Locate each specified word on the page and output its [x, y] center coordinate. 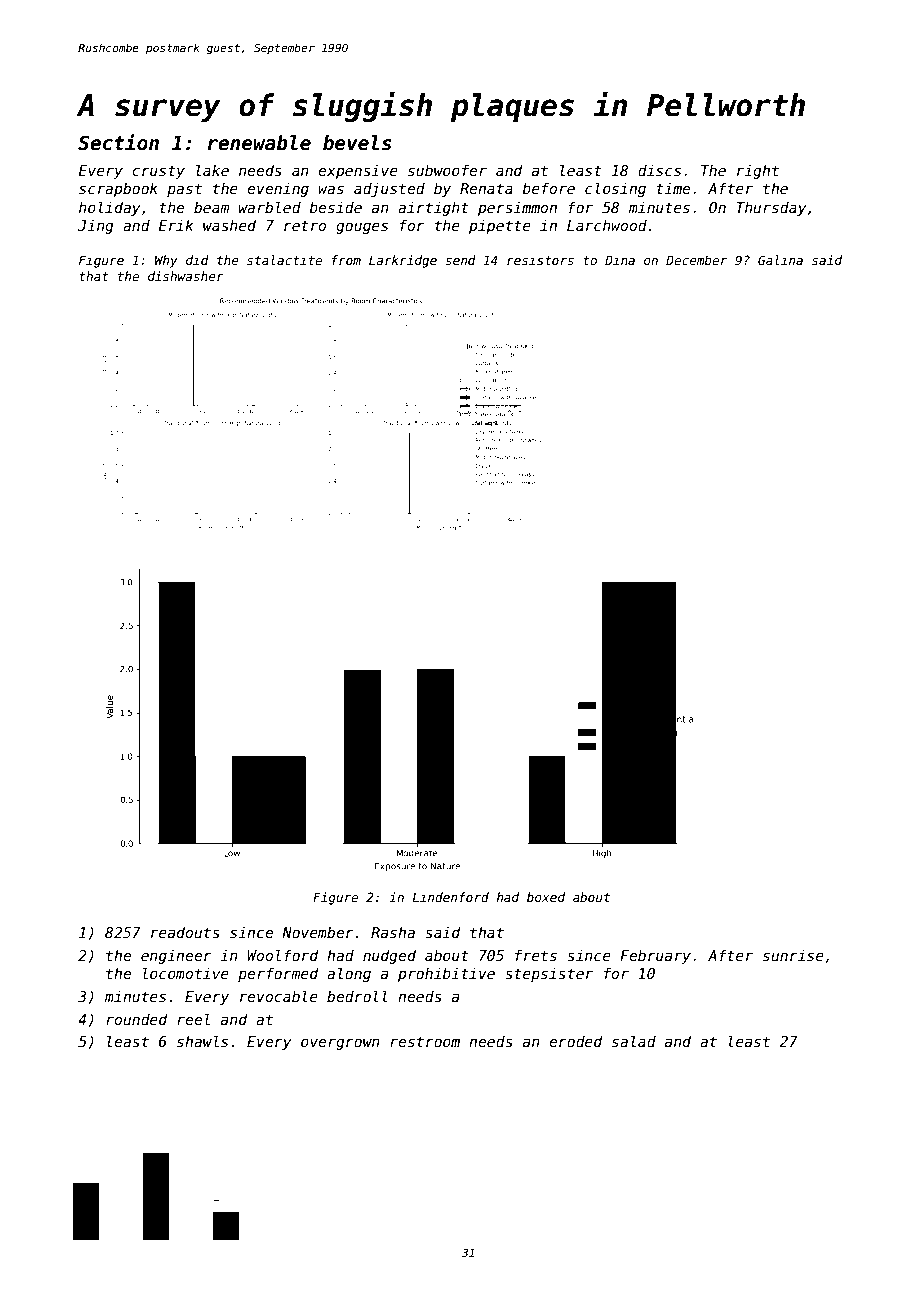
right [758, 171]
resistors [540, 260]
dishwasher [186, 276]
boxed [546, 897]
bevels [357, 143]
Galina [780, 260]
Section [118, 142]
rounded [137, 1019]
